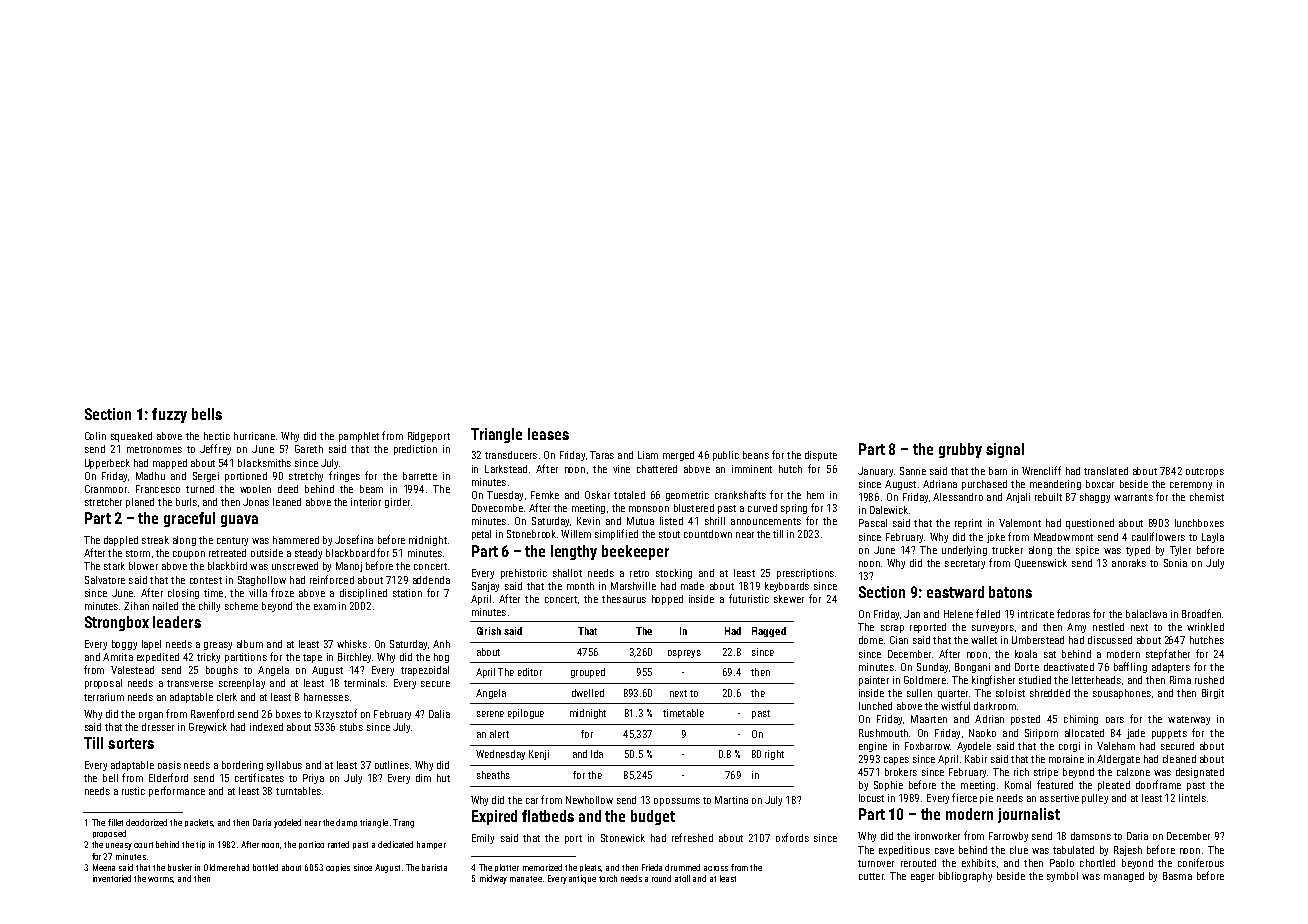 This screenshot has height=924, width=1308. I want to click on signal, so click(1005, 450).
